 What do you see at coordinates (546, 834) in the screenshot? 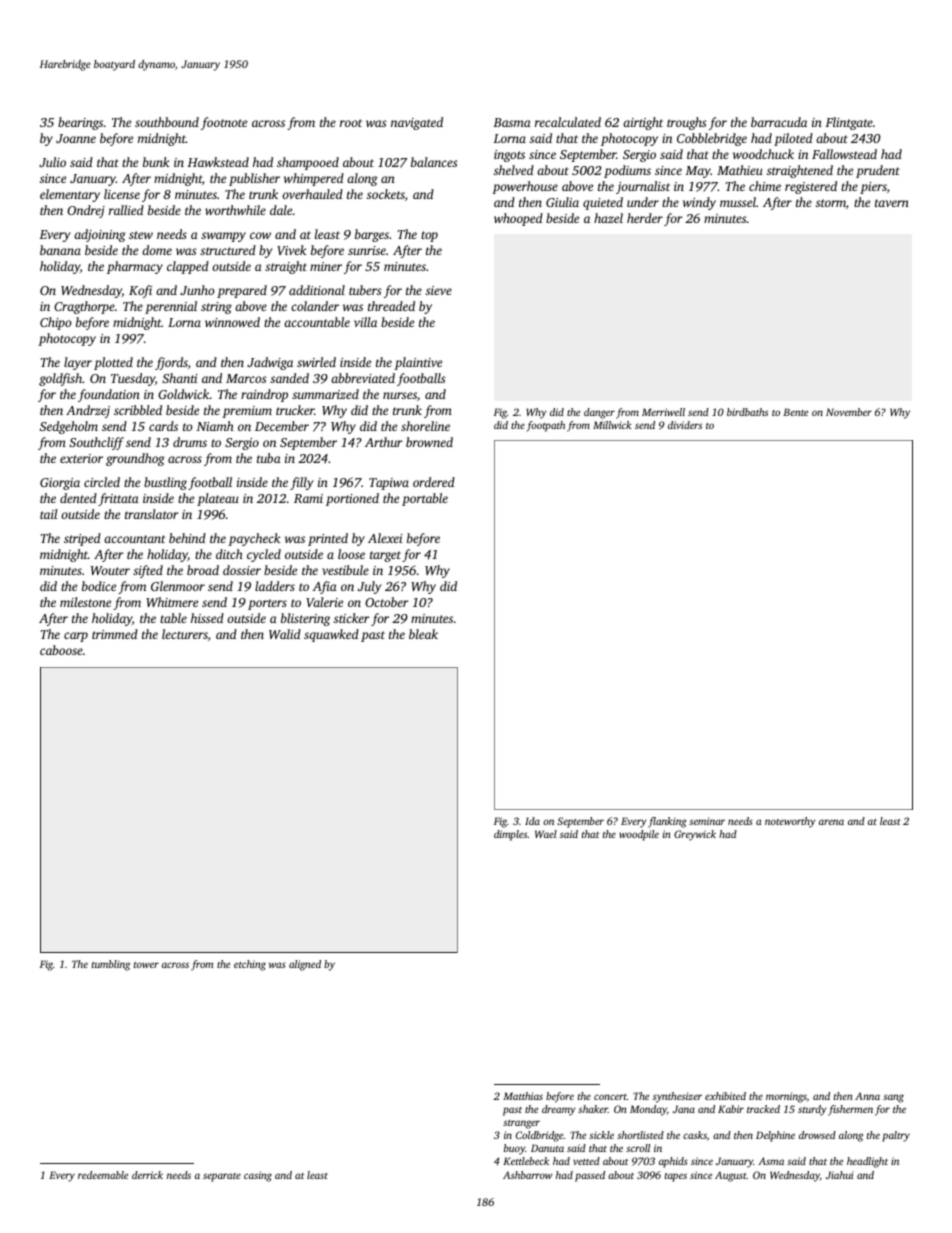
I see `Wael` at bounding box center [546, 834].
